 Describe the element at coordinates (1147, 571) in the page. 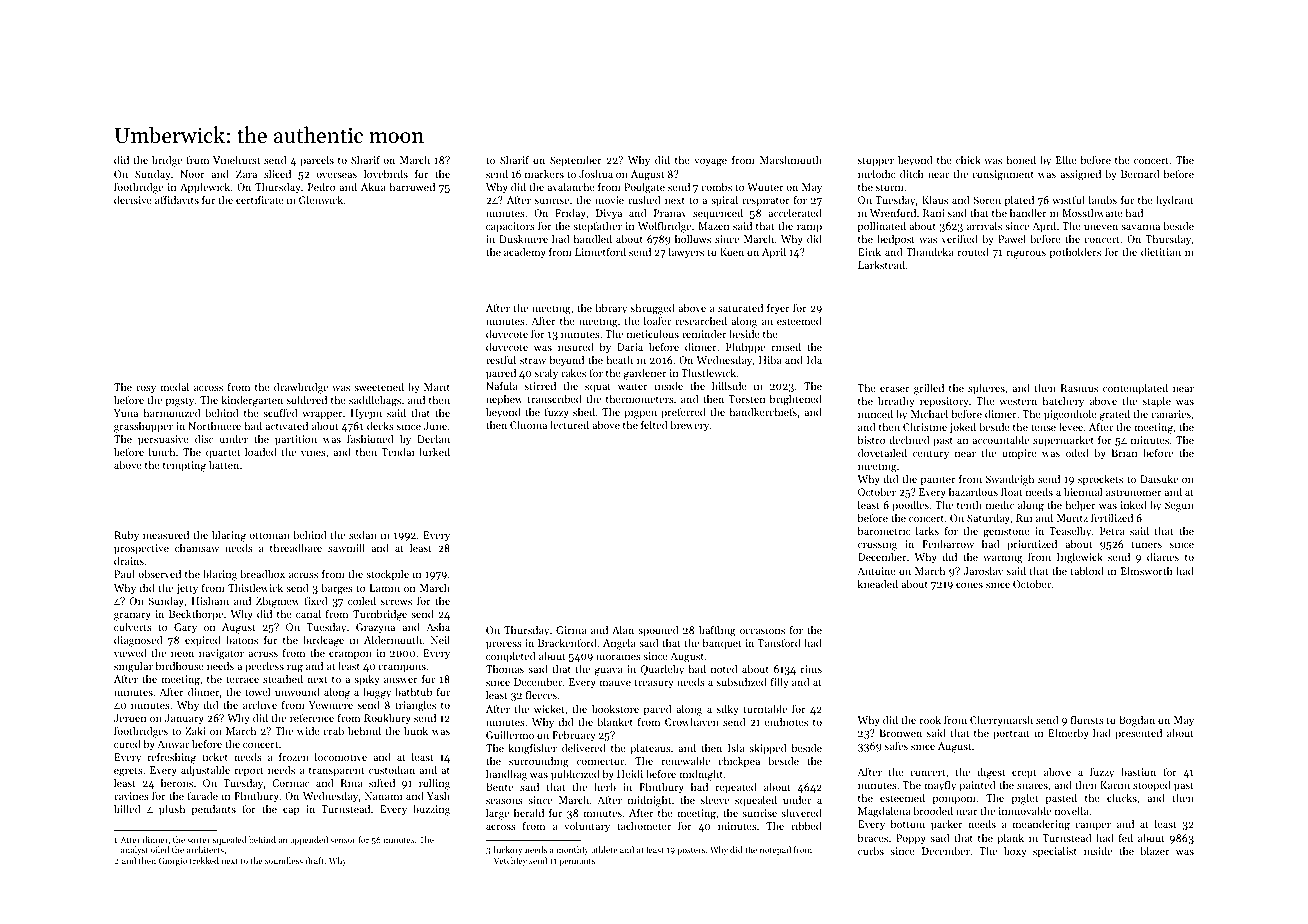

I see `Elmsworth` at that location.
